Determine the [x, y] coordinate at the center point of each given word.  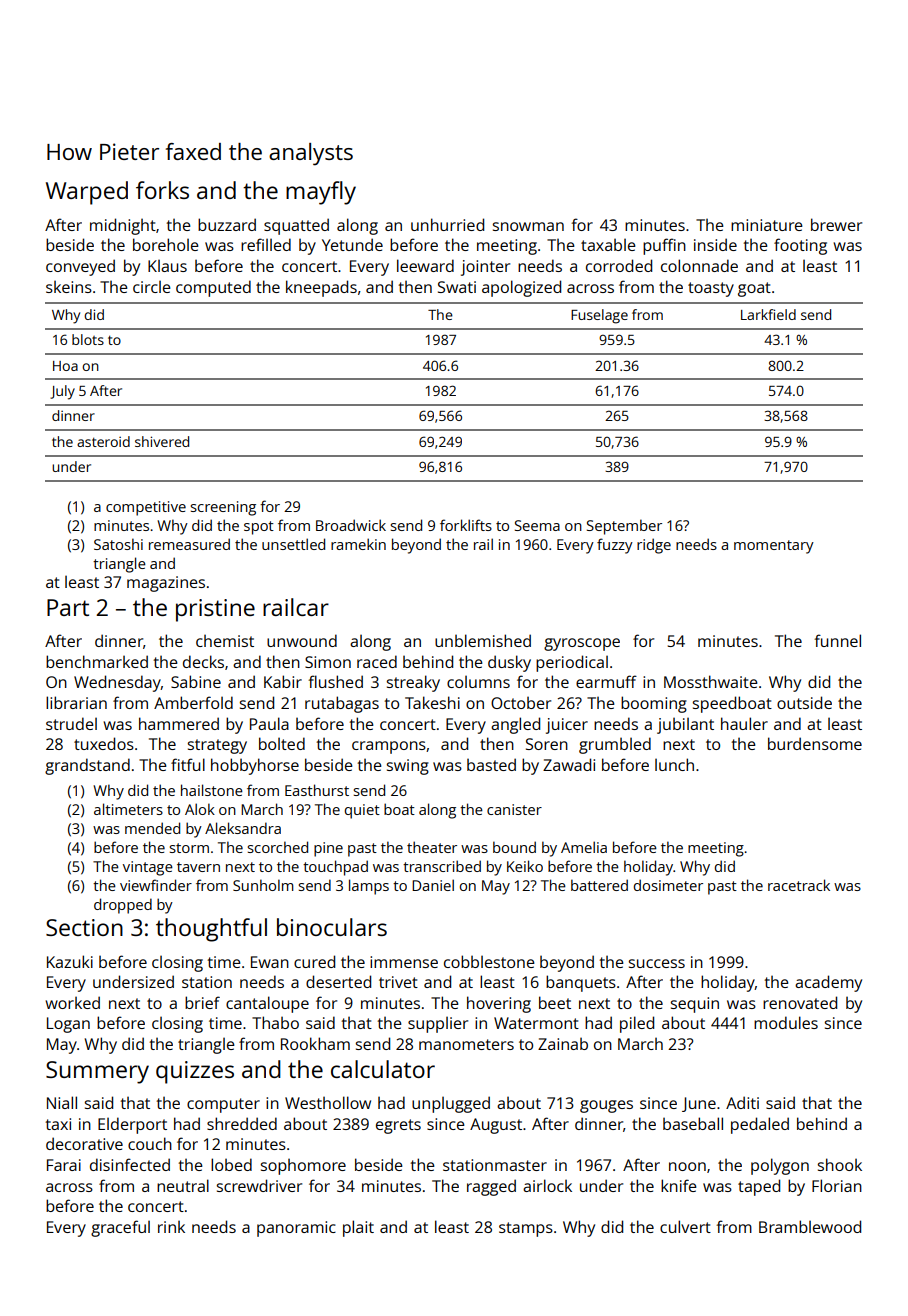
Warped [87, 193]
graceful [120, 1228]
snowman [528, 226]
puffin [664, 246]
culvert [685, 1226]
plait [358, 1228]
